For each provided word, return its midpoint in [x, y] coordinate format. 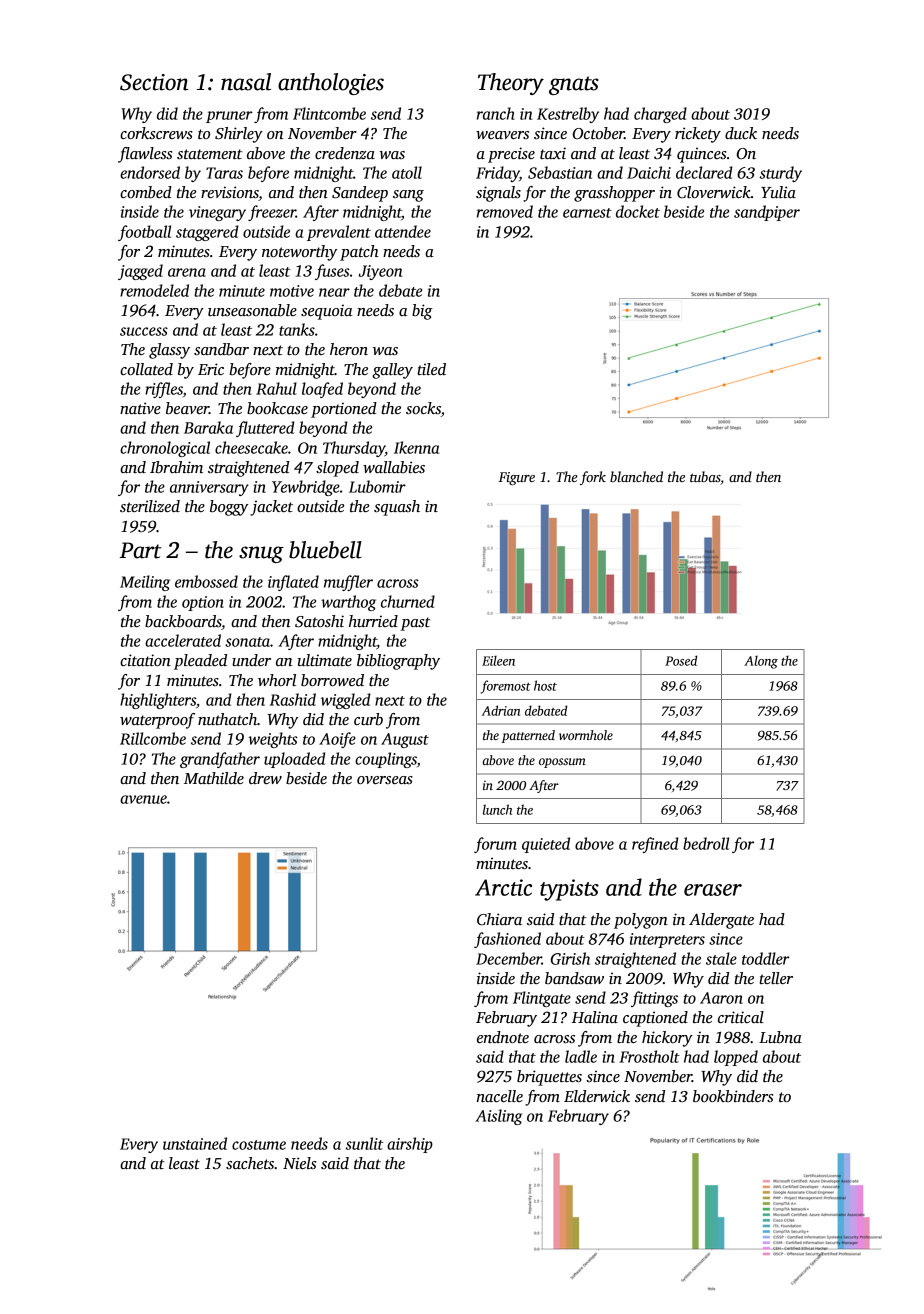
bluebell [325, 550]
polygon [641, 921]
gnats [574, 85]
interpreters [667, 940]
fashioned [507, 940]
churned [408, 601]
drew [265, 778]
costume [259, 1145]
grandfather [220, 760]
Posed [681, 660]
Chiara [499, 919]
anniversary [209, 488]
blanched [636, 476]
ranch [496, 113]
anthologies [331, 84]
